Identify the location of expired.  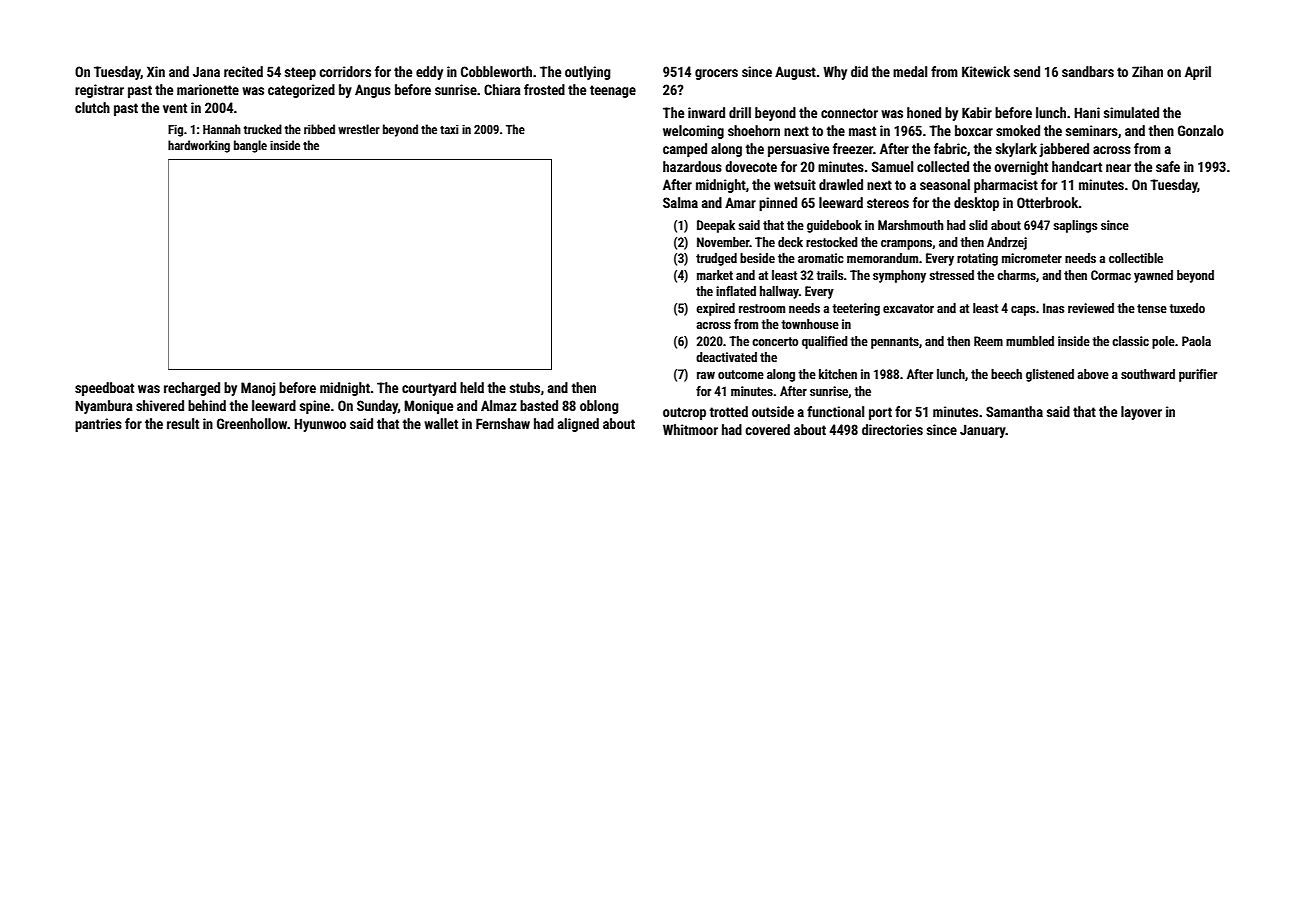
(715, 309).
